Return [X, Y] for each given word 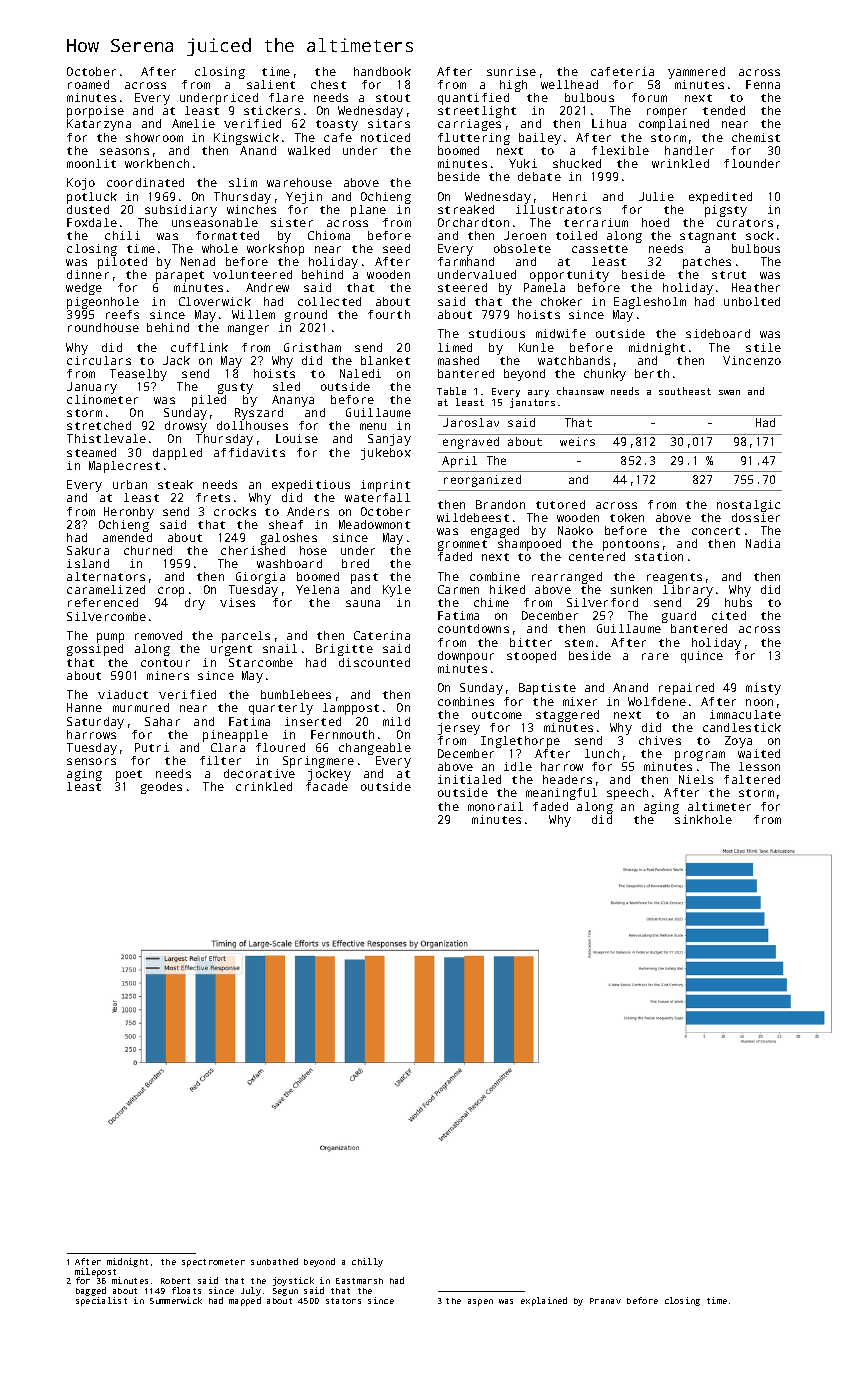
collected [329, 301]
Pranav [605, 1301]
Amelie [193, 123]
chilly [367, 1262]
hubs [738, 602]
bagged [91, 1291]
